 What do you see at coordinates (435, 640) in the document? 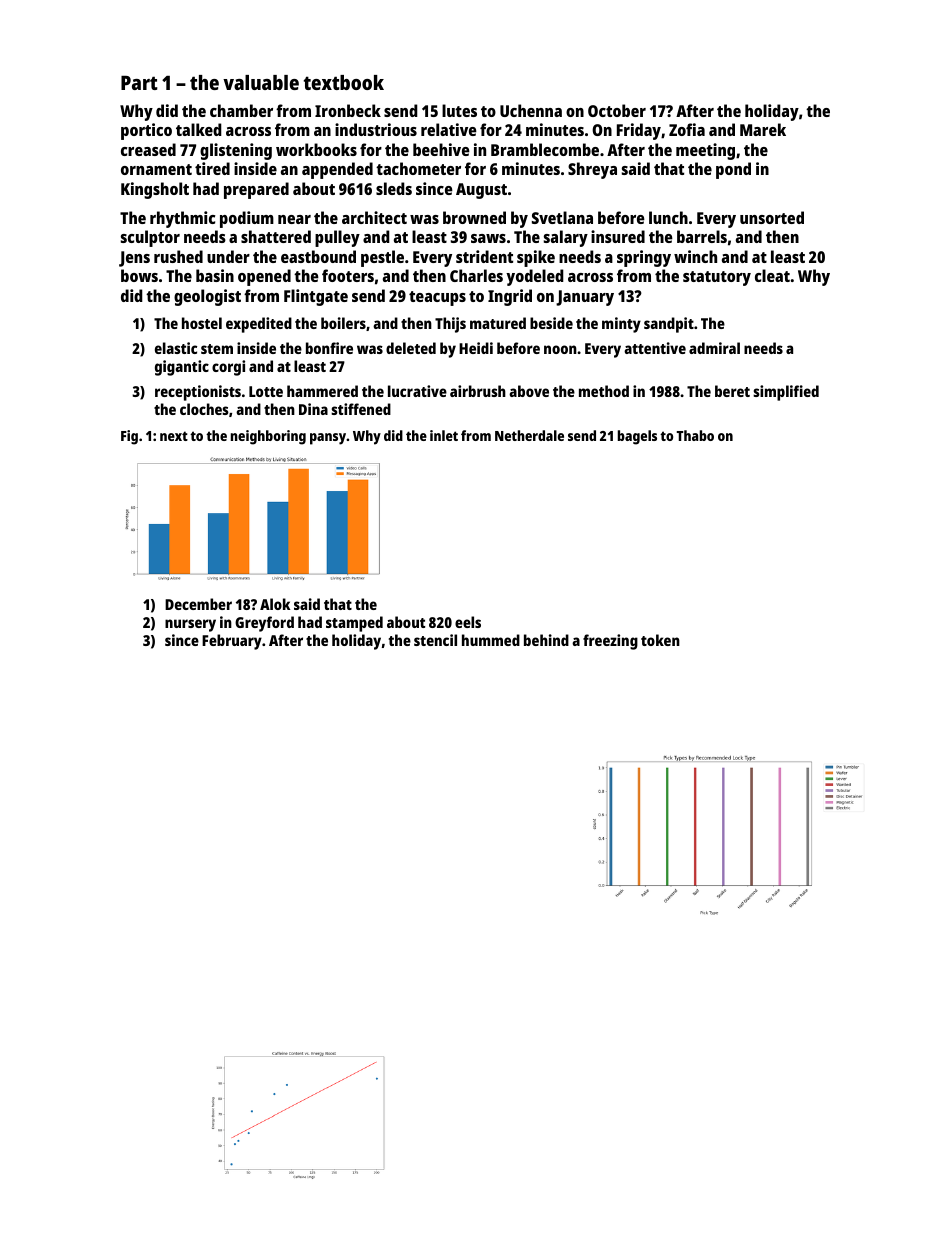
I see `stencil` at bounding box center [435, 640].
